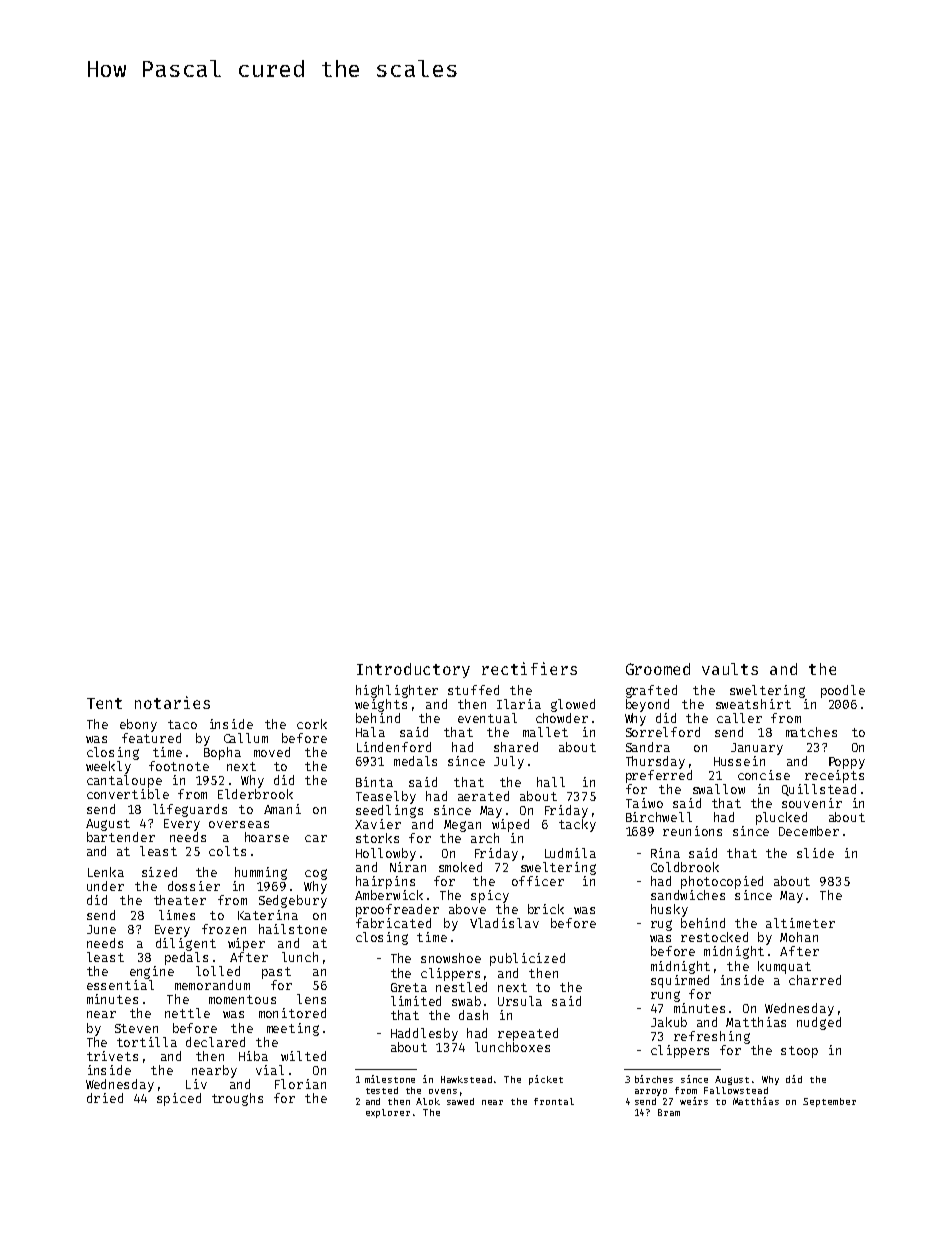 Image resolution: width=952 pixels, height=1233 pixels. What do you see at coordinates (215, 1042) in the page?
I see `declared` at bounding box center [215, 1042].
